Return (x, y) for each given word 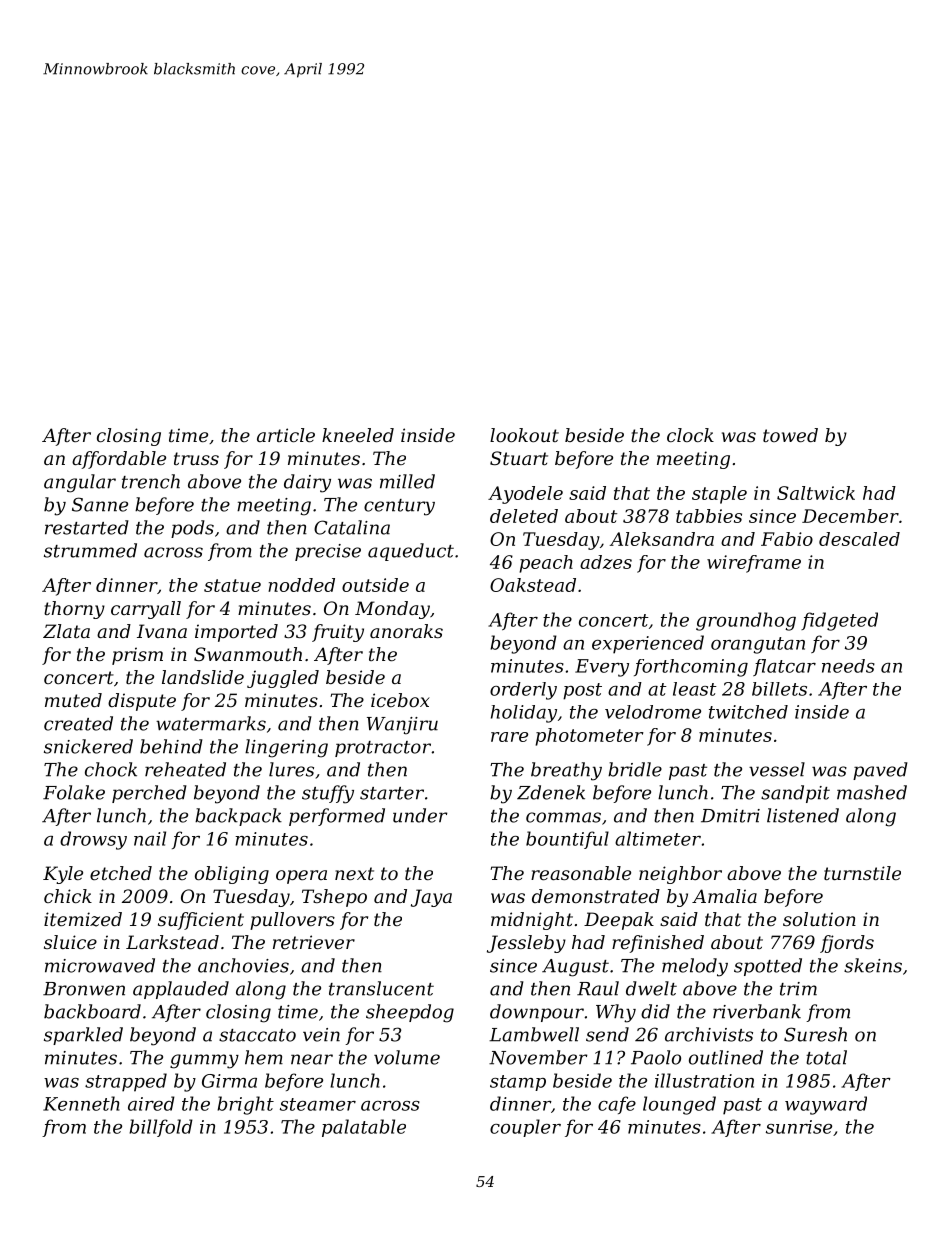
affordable (119, 460)
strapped (126, 1082)
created (78, 723)
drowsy (93, 840)
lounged (679, 1105)
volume (407, 1057)
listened (803, 815)
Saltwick (816, 493)
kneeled (358, 435)
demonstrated (596, 896)
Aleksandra (662, 539)
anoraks (406, 631)
